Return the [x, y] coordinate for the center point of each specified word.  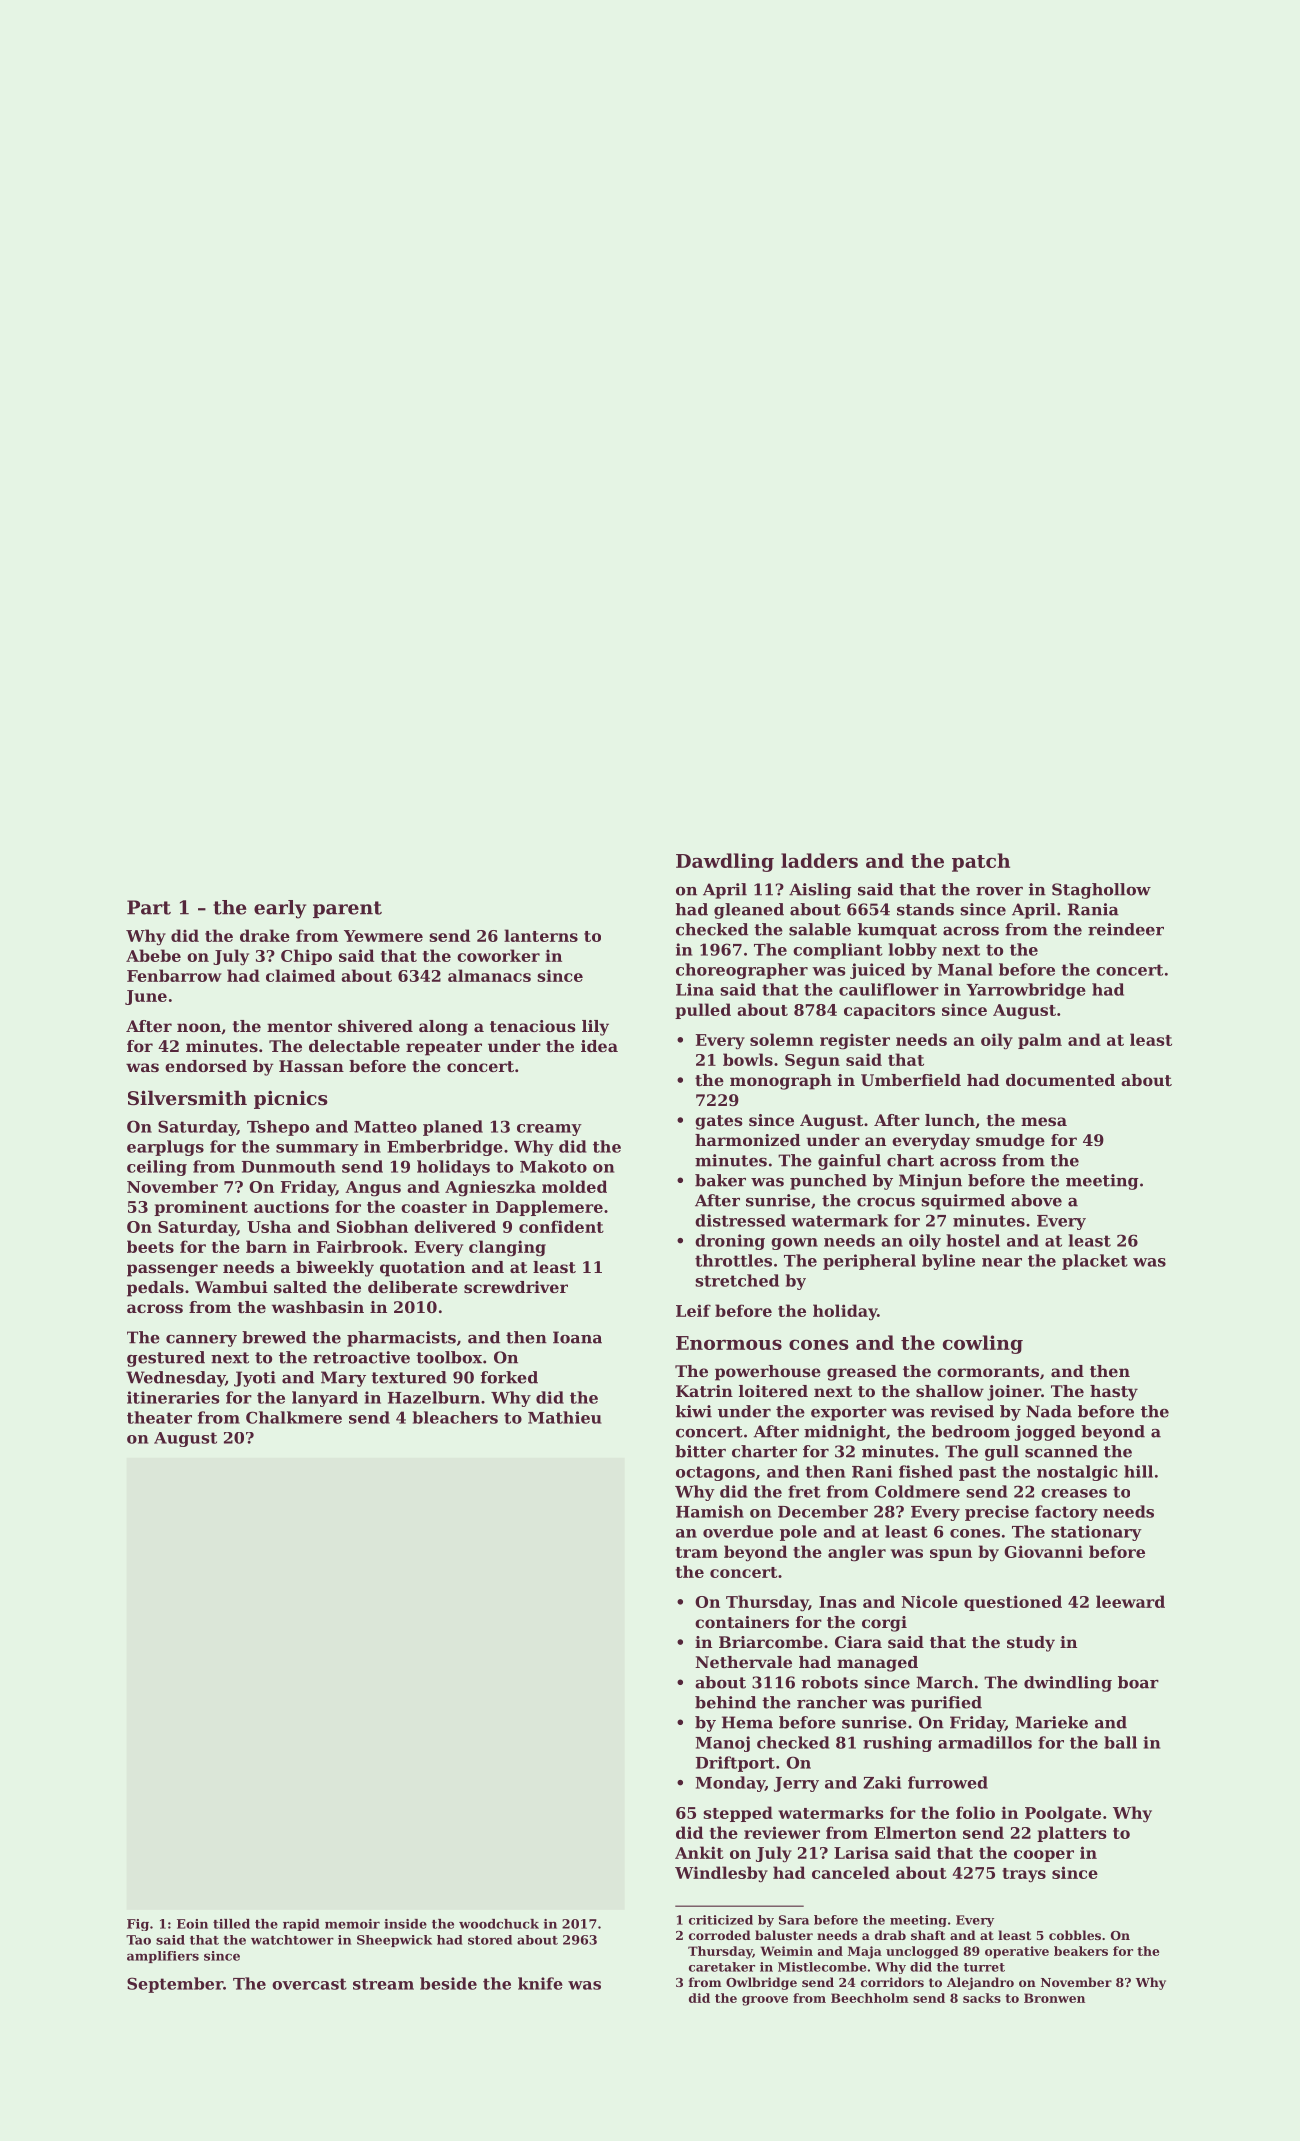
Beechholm [870, 1998]
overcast [309, 1984]
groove [765, 2001]
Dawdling [725, 862]
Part [149, 907]
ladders [819, 860]
